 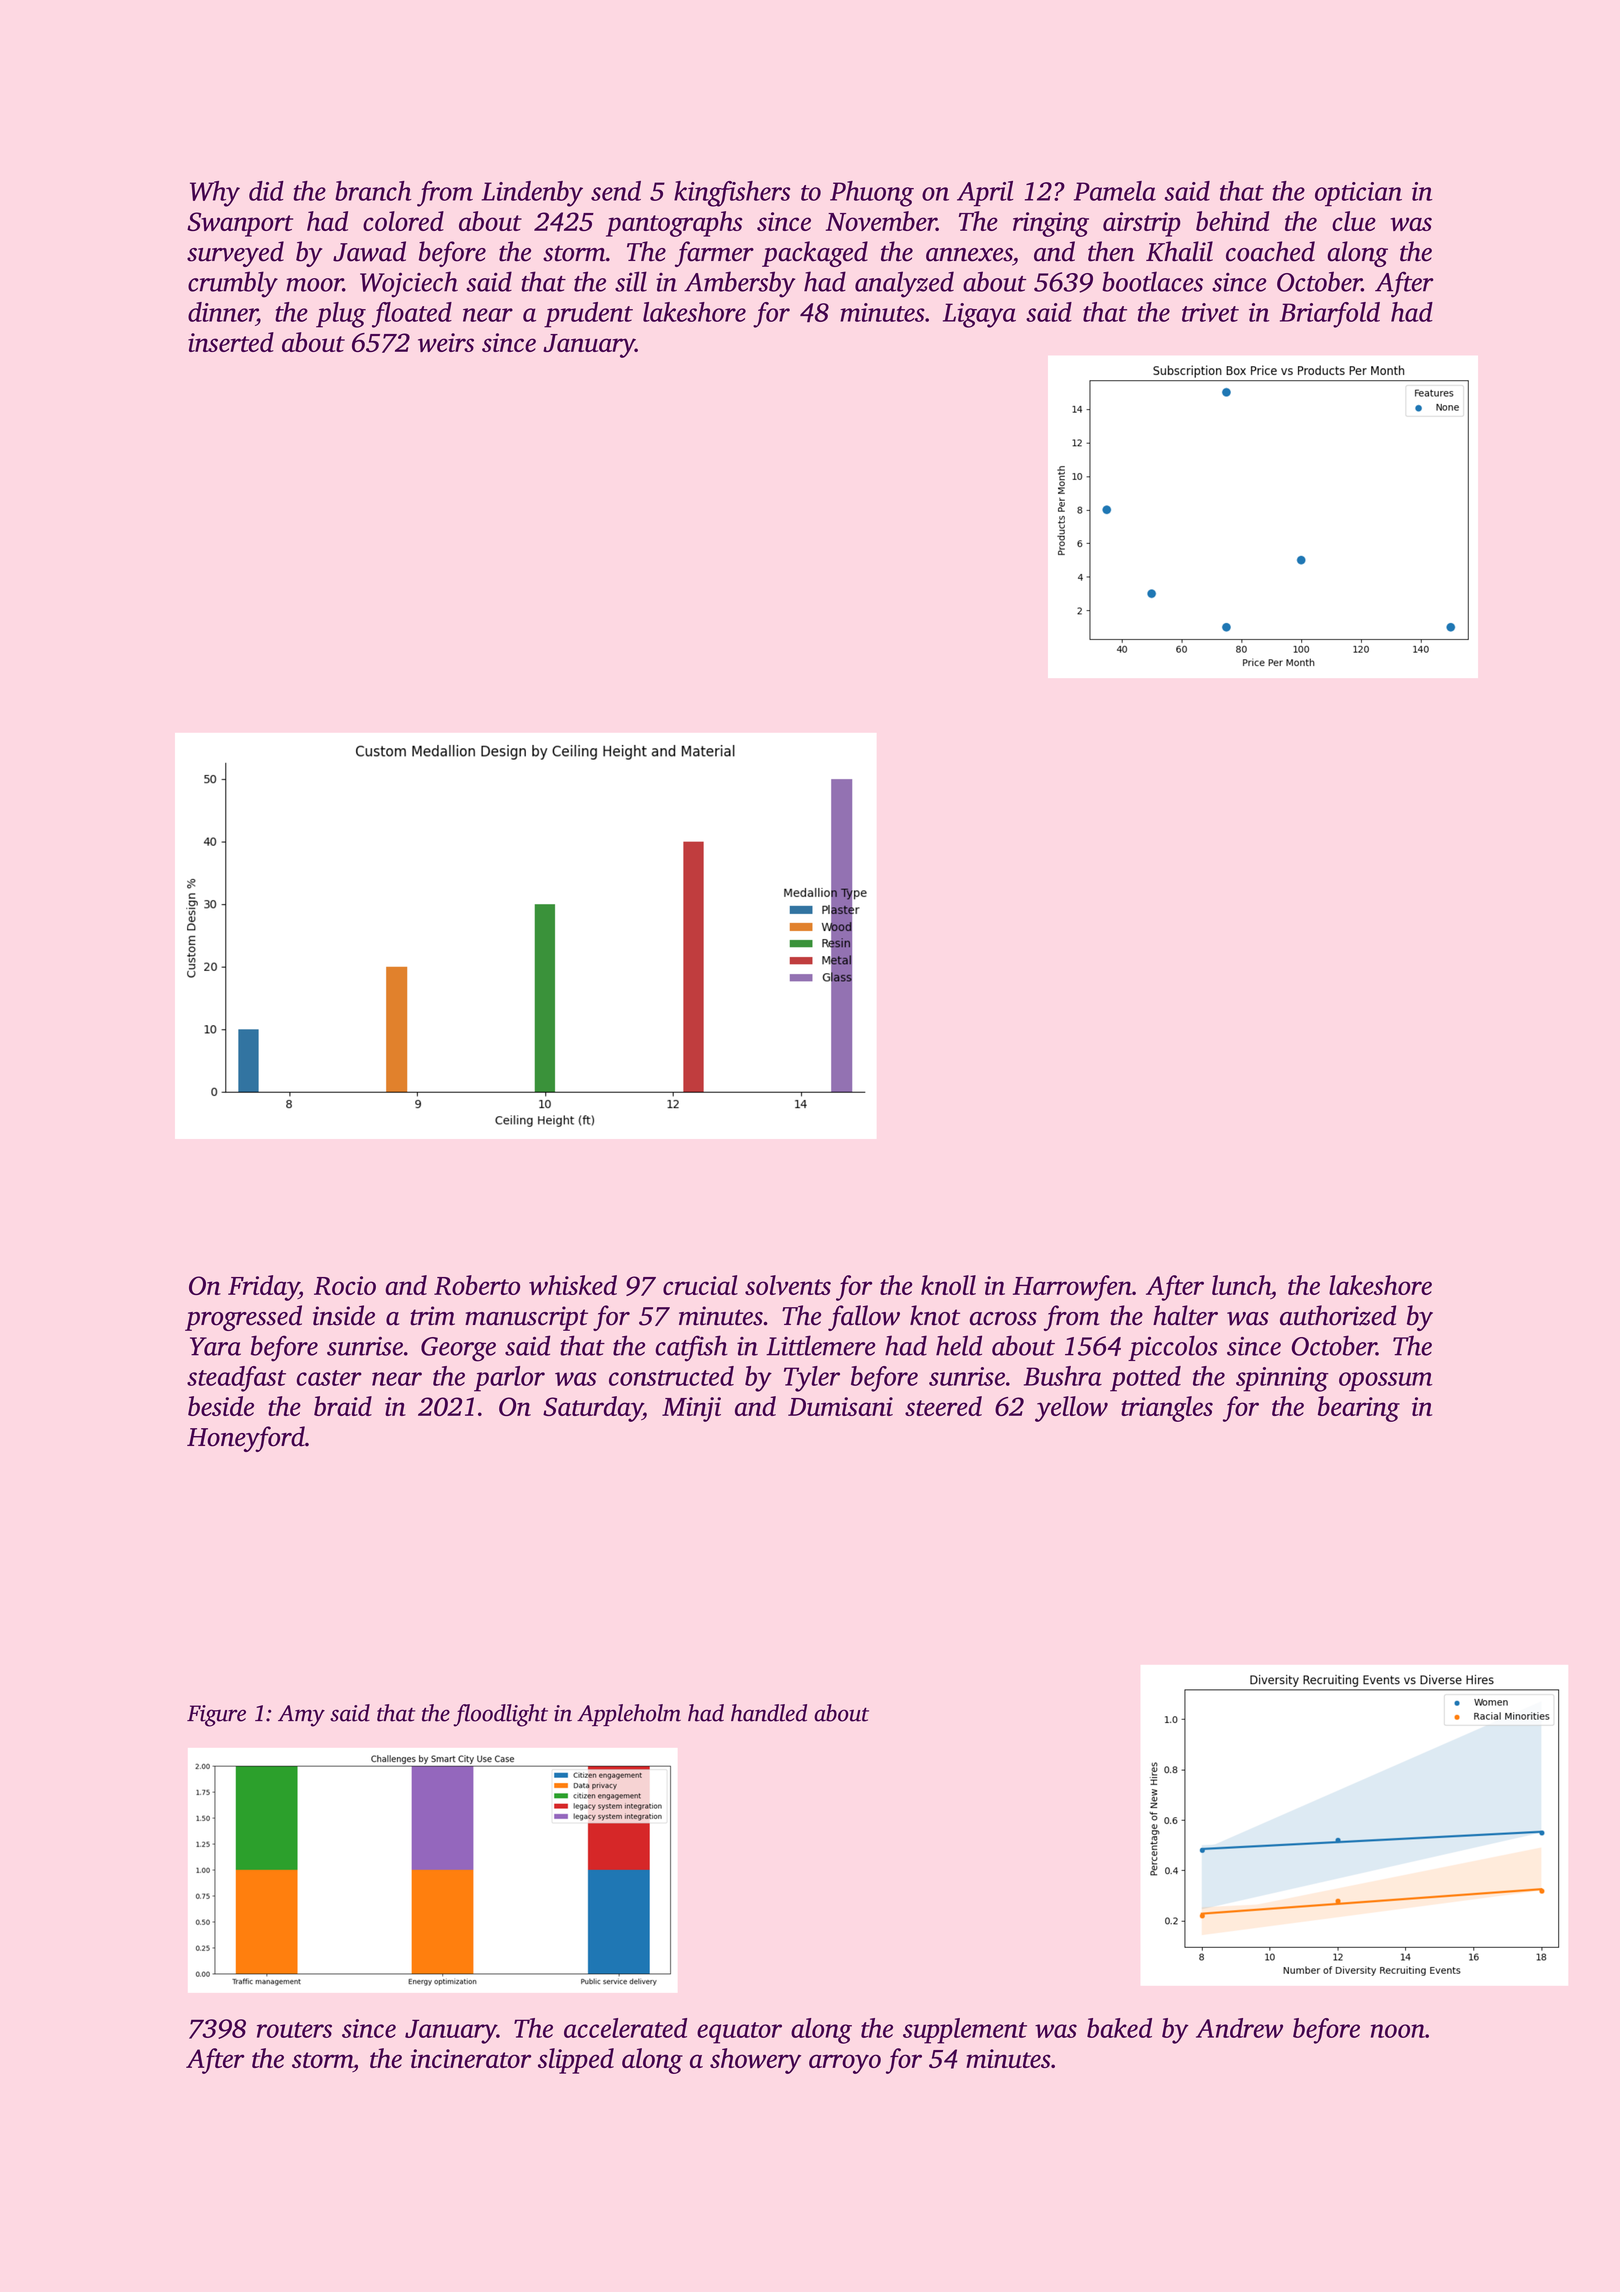 I want to click on farmer, so click(x=714, y=254).
